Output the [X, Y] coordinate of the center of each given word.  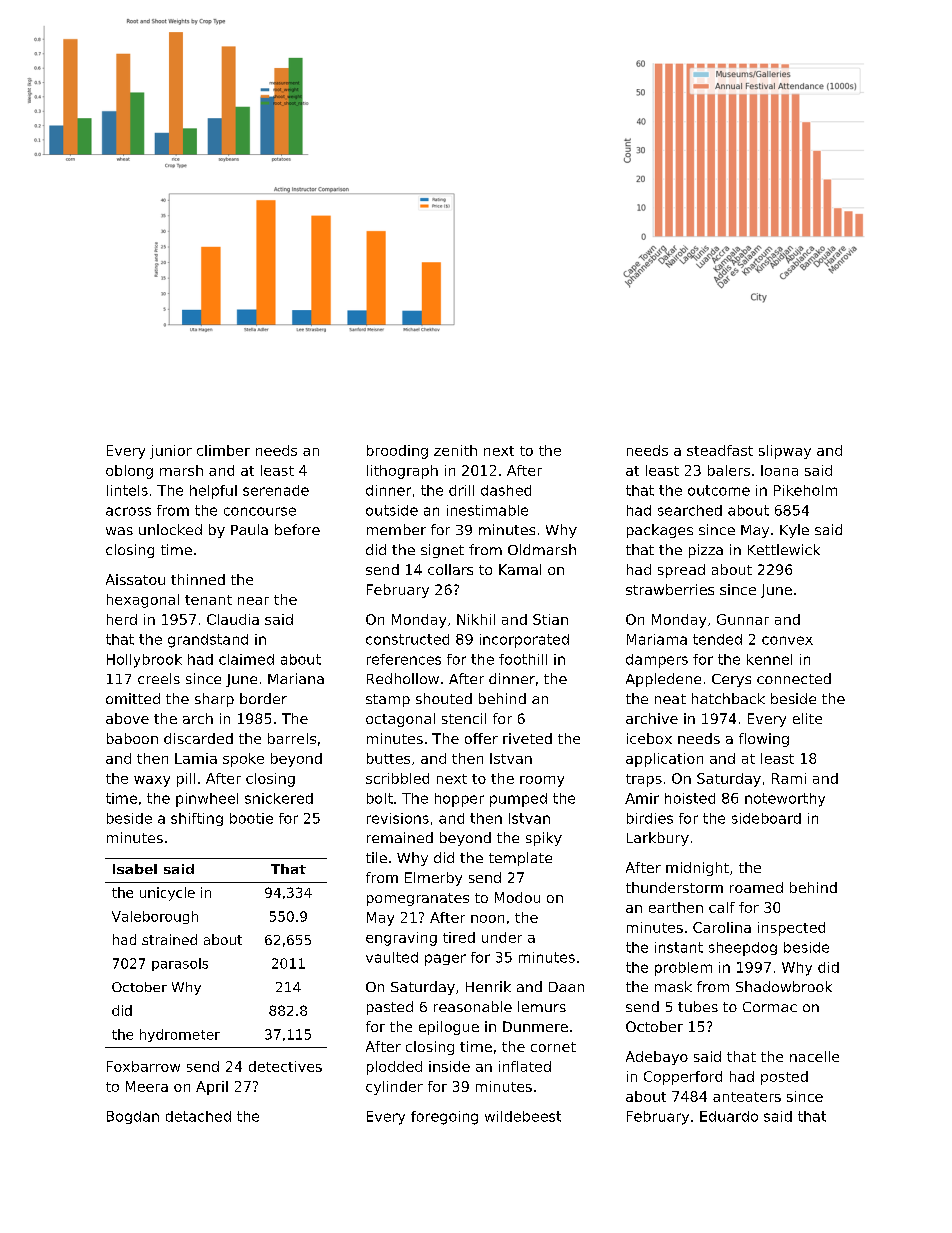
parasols [180, 964]
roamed [756, 887]
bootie [251, 818]
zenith [455, 450]
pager [445, 960]
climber [223, 450]
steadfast [720, 450]
